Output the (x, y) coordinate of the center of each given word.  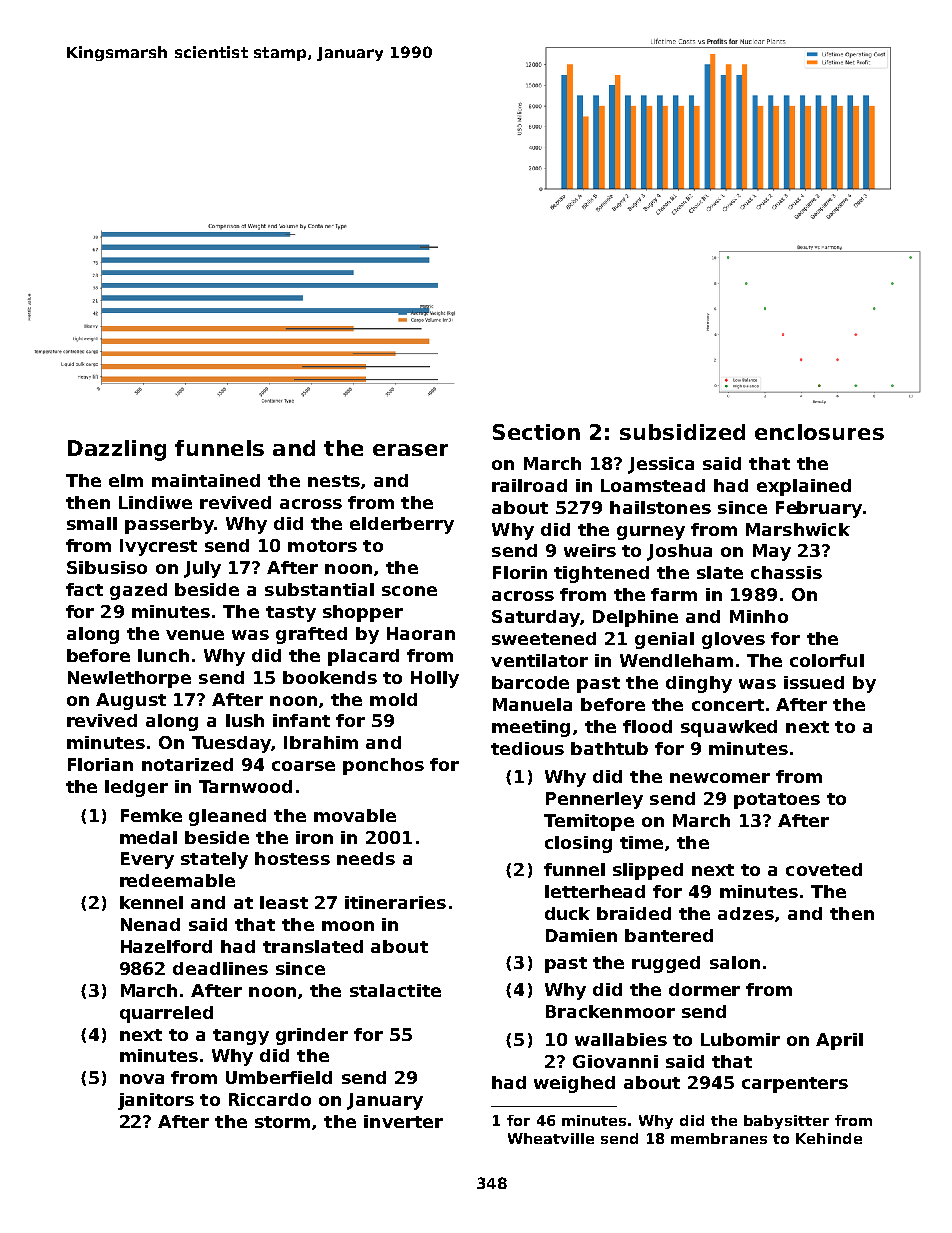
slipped (648, 871)
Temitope (589, 822)
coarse (303, 766)
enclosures (819, 432)
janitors (156, 1101)
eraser (410, 450)
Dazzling (117, 450)
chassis (786, 572)
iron (314, 837)
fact (84, 589)
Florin (520, 572)
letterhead (595, 891)
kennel (151, 902)
